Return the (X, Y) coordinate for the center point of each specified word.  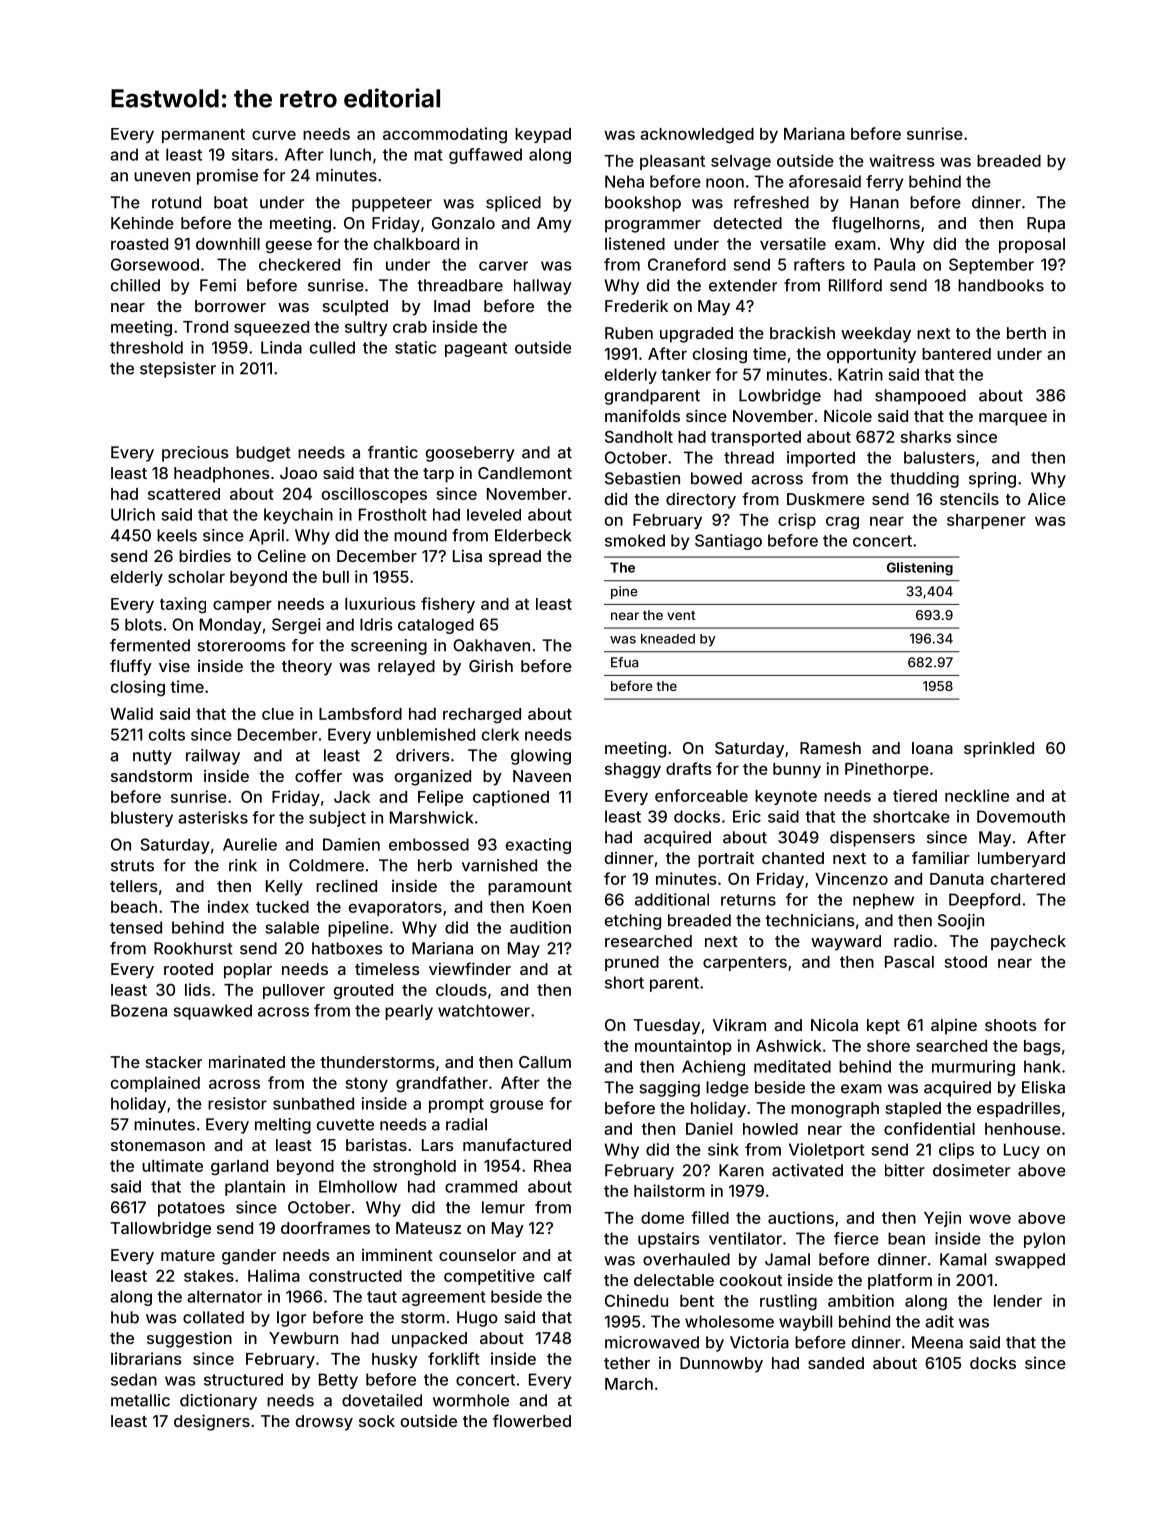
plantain (255, 1188)
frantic (393, 452)
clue (278, 714)
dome (662, 1218)
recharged (482, 716)
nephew (883, 901)
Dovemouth (1021, 816)
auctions (801, 1217)
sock (377, 1421)
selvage (741, 163)
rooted (188, 969)
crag (842, 523)
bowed (716, 478)
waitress (902, 160)
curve (274, 135)
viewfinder (470, 968)
